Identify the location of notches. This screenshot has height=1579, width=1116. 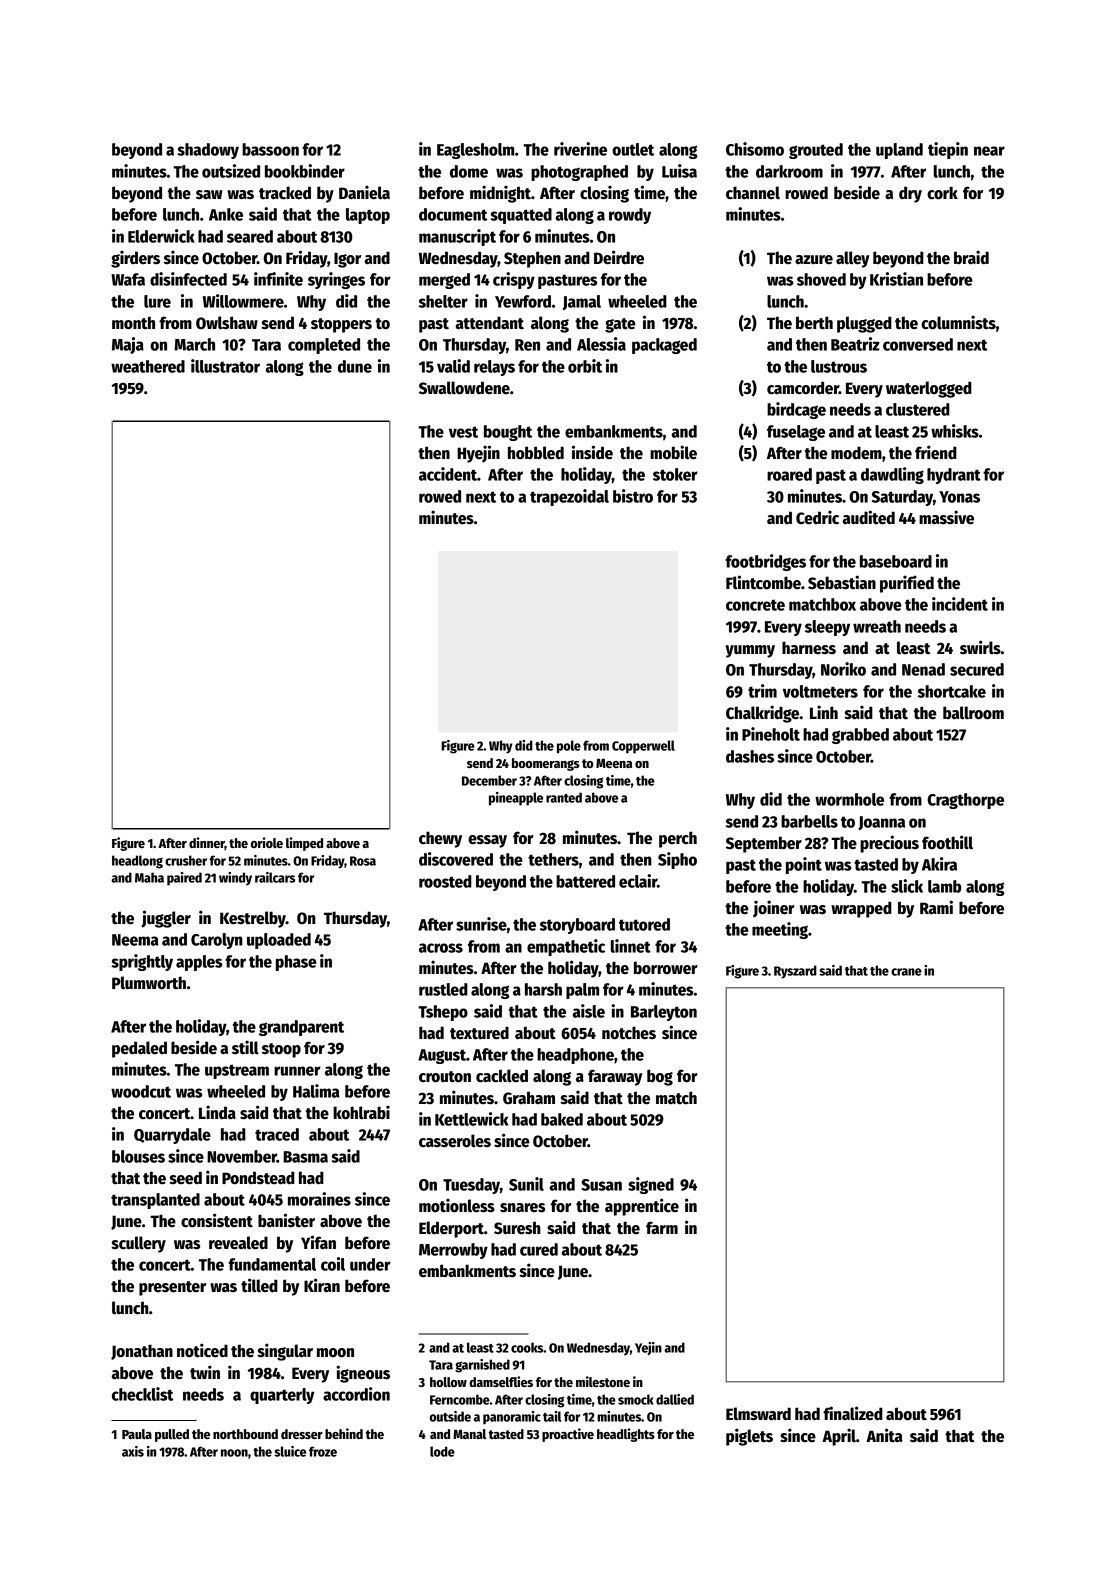
(629, 1033).
